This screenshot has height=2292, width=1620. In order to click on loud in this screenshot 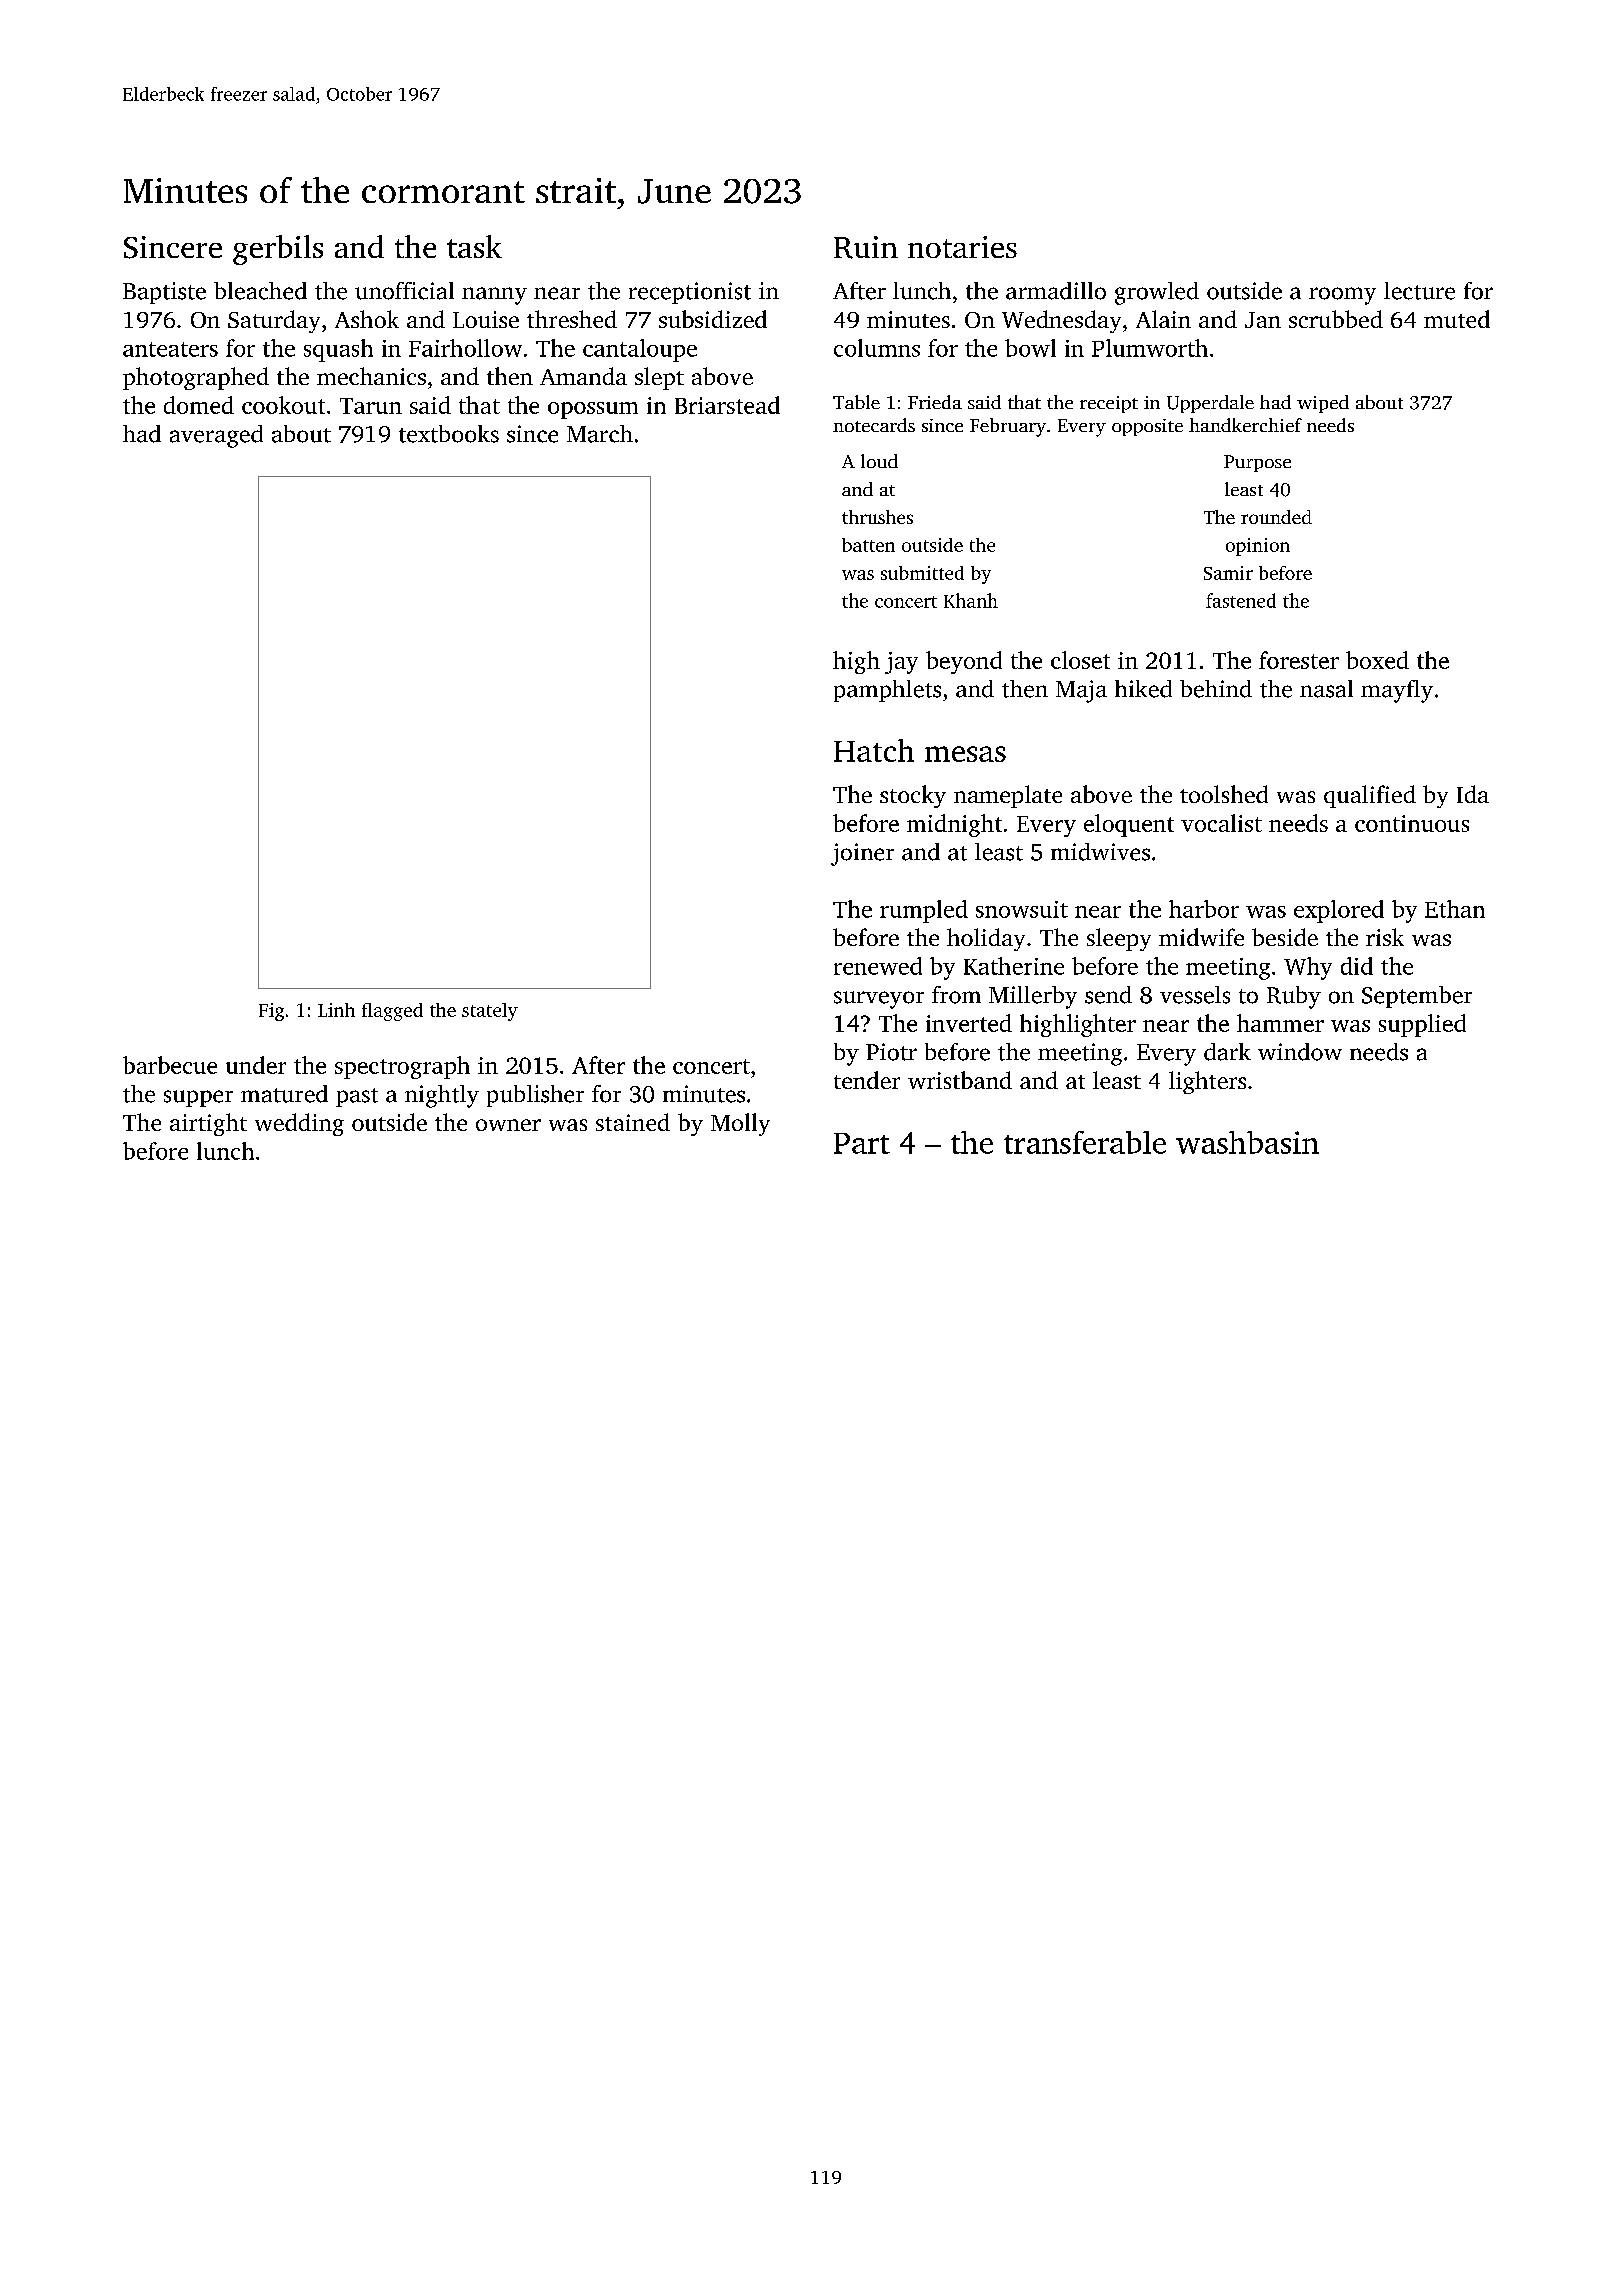, I will do `click(879, 461)`.
